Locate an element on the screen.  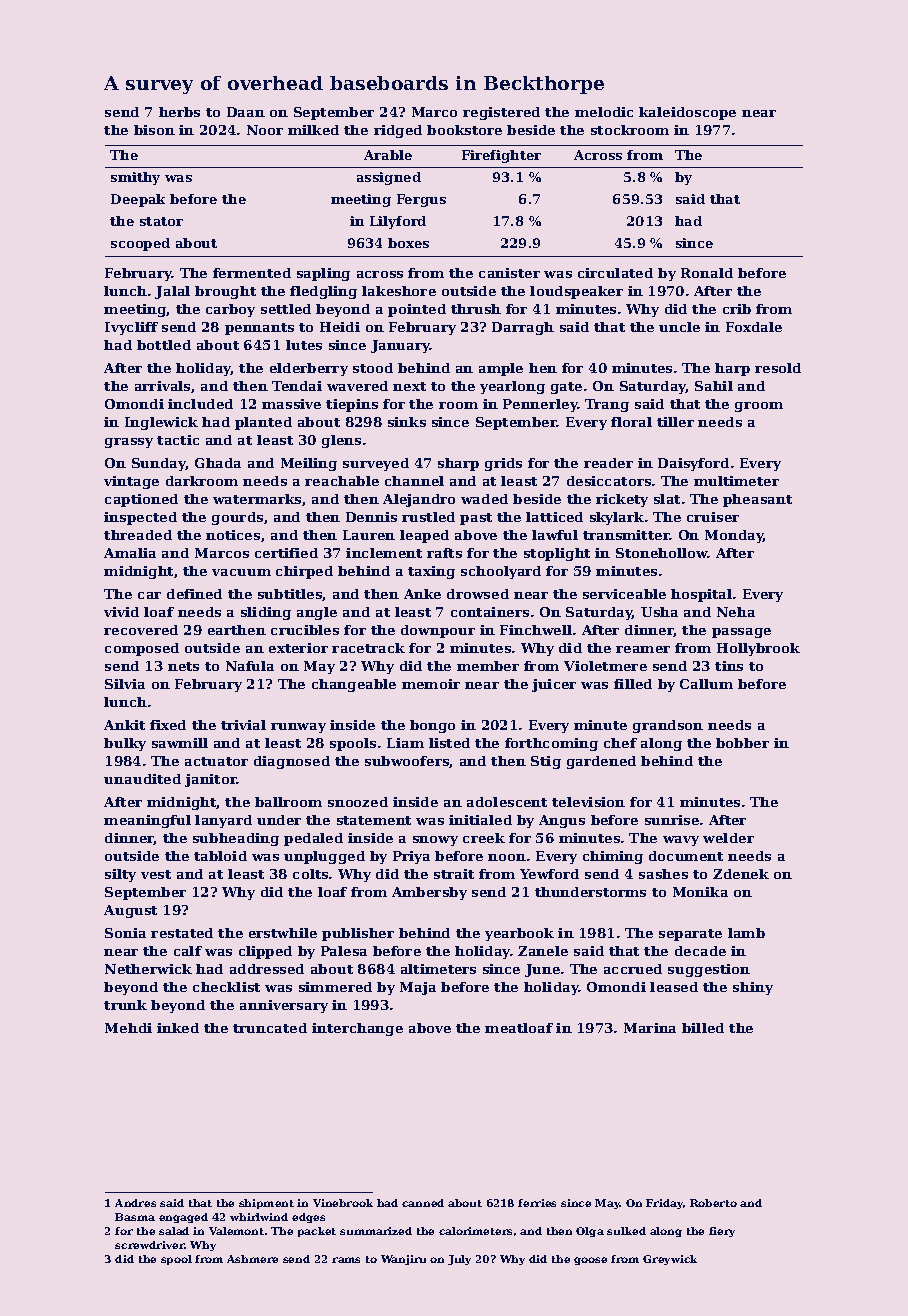
Ronald is located at coordinates (707, 273).
